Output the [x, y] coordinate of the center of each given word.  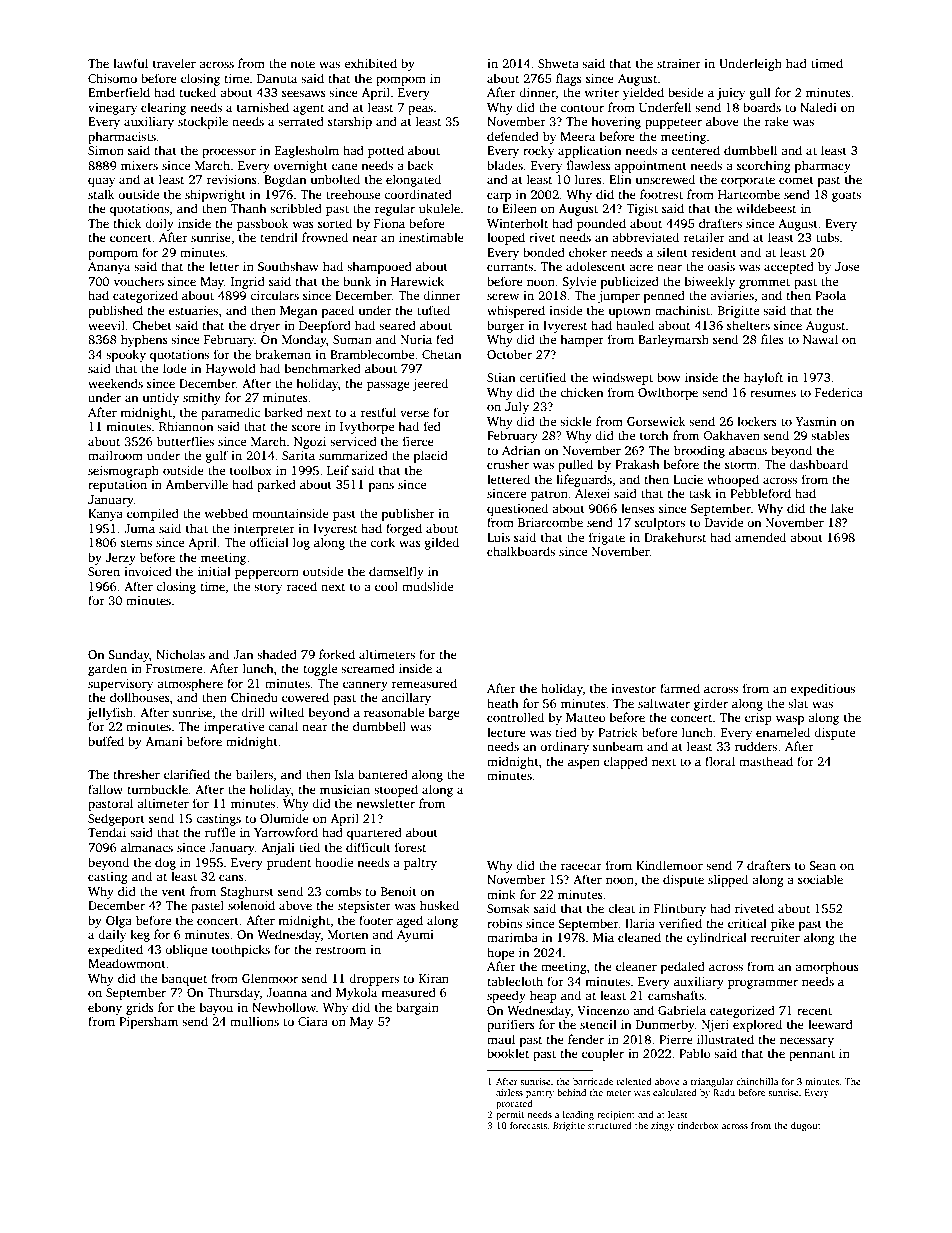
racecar [581, 866]
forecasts [528, 1125]
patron [549, 495]
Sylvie [579, 282]
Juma [139, 528]
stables [830, 435]
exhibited [370, 63]
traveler [174, 63]
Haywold [231, 369]
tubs [827, 237]
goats [846, 196]
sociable [820, 879]
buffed [106, 741]
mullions [254, 1021]
